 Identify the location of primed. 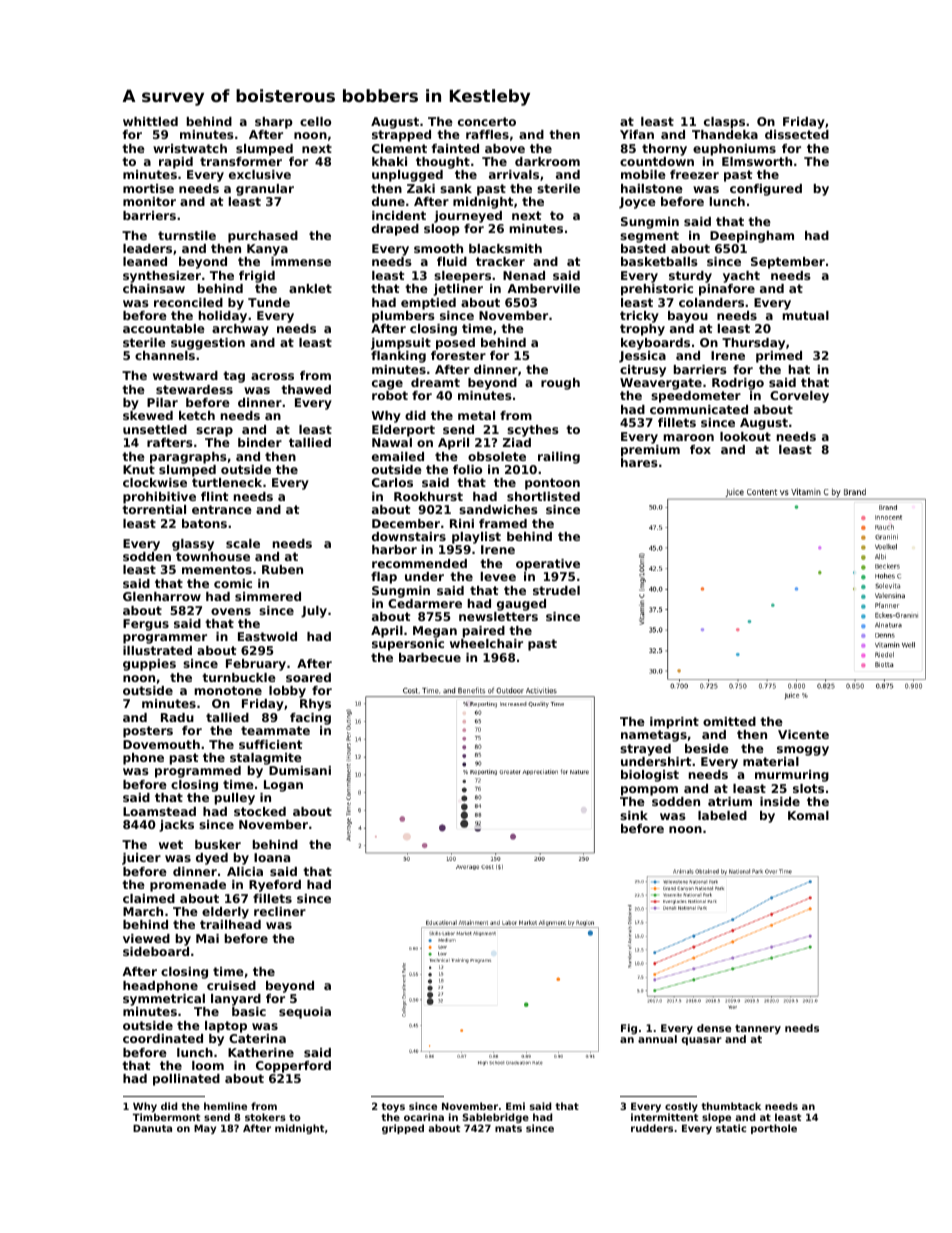
(779, 357).
